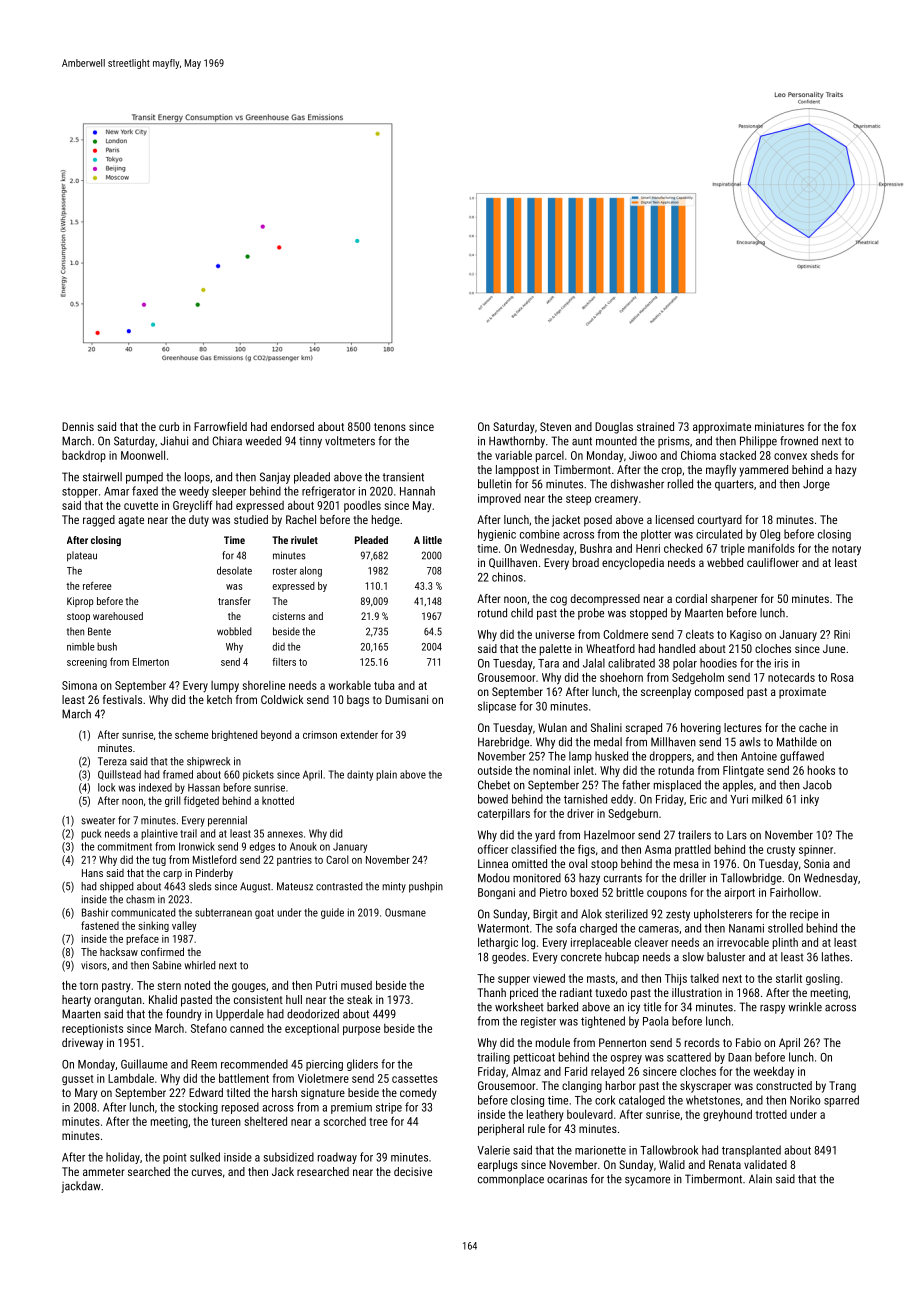 The width and height of the page is (924, 1308). Describe the element at coordinates (80, 492) in the page. I see `stopper` at that location.
